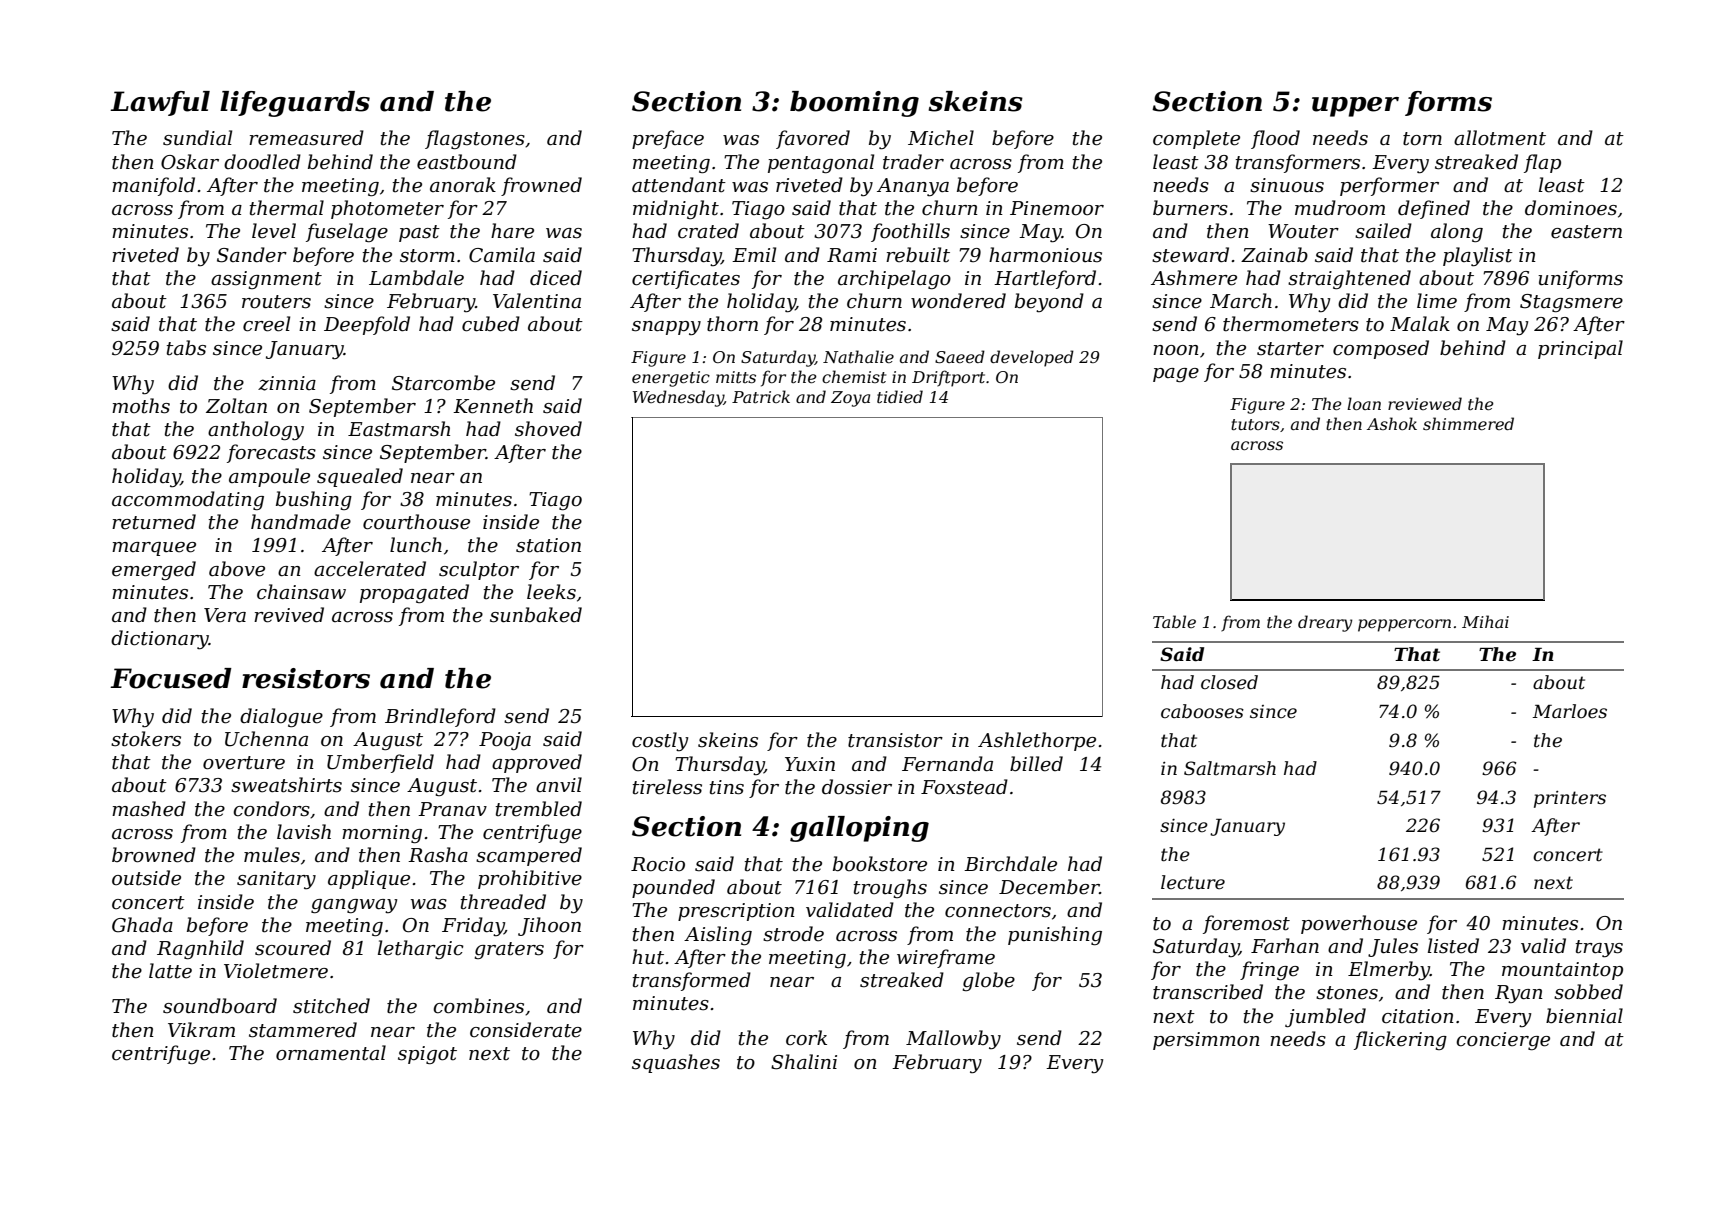 This screenshot has width=1735, height=1227. Describe the element at coordinates (201, 1030) in the screenshot. I see `Vikram` at that location.
